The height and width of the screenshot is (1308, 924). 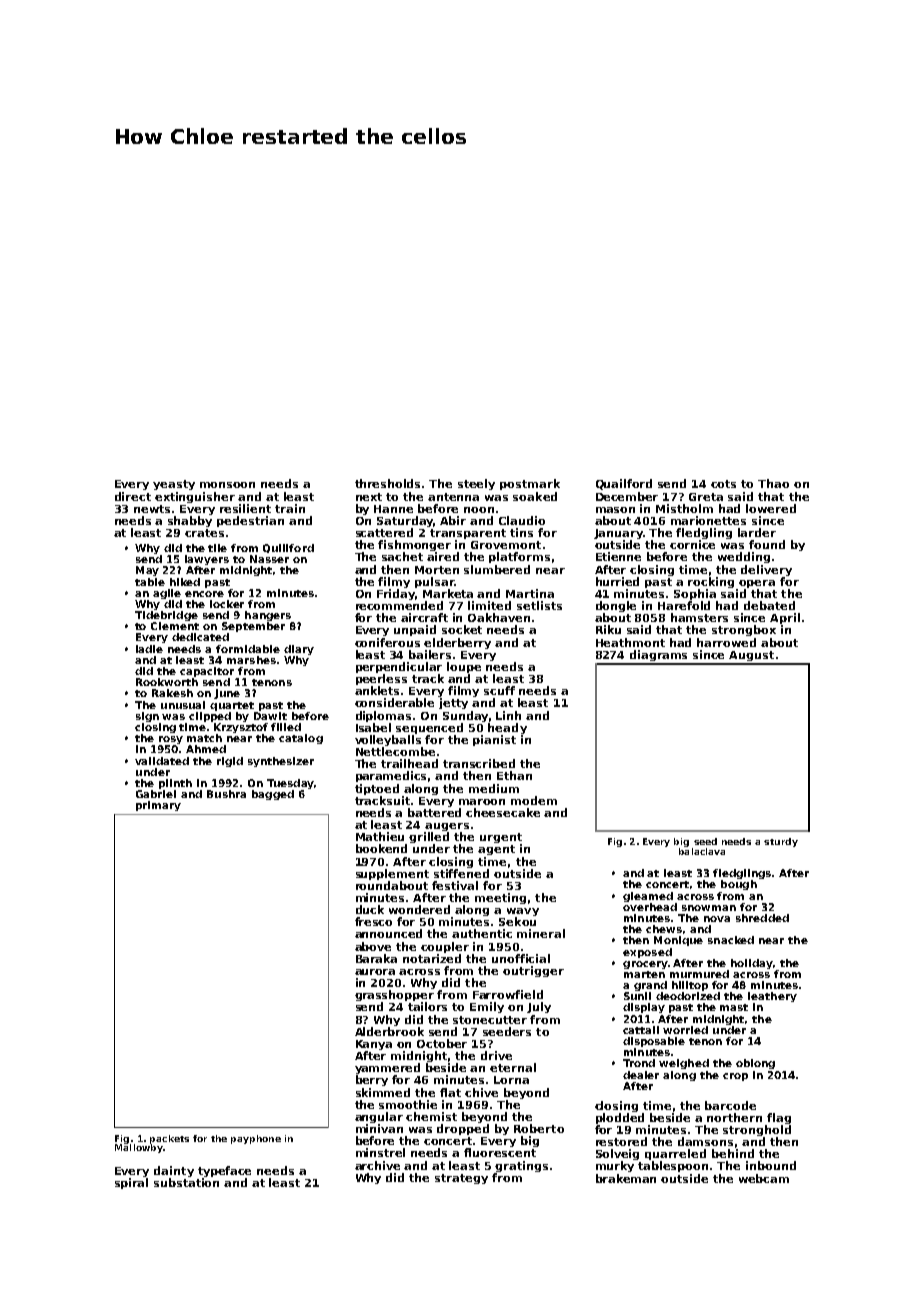 I want to click on aurora, so click(x=375, y=972).
